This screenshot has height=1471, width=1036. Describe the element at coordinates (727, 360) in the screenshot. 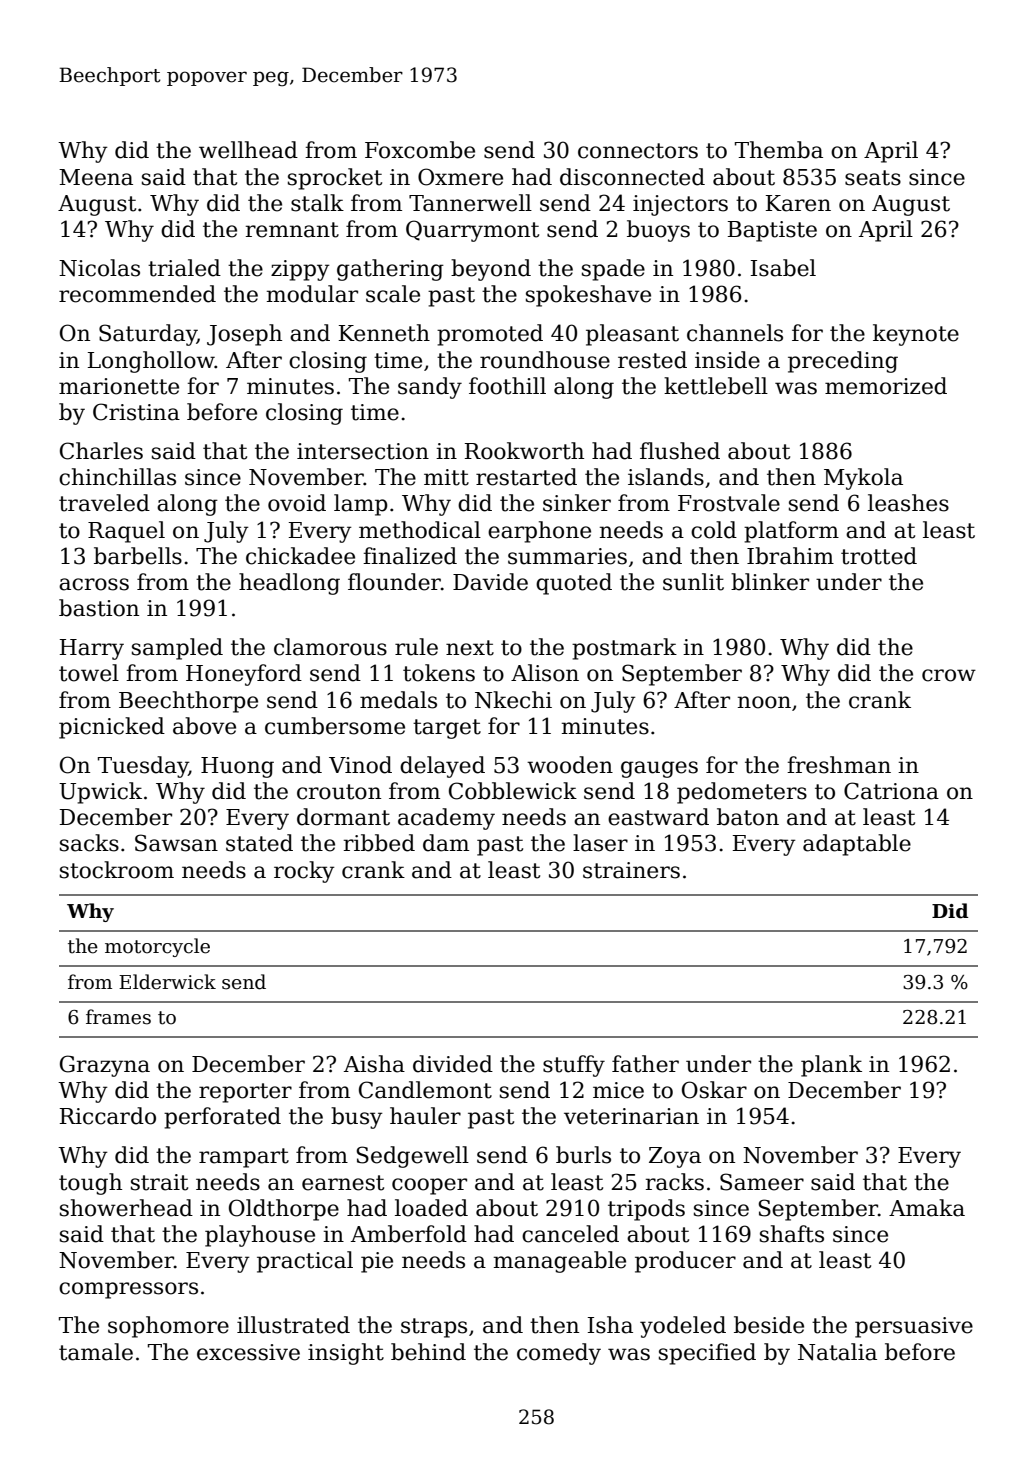

I see `inside` at that location.
